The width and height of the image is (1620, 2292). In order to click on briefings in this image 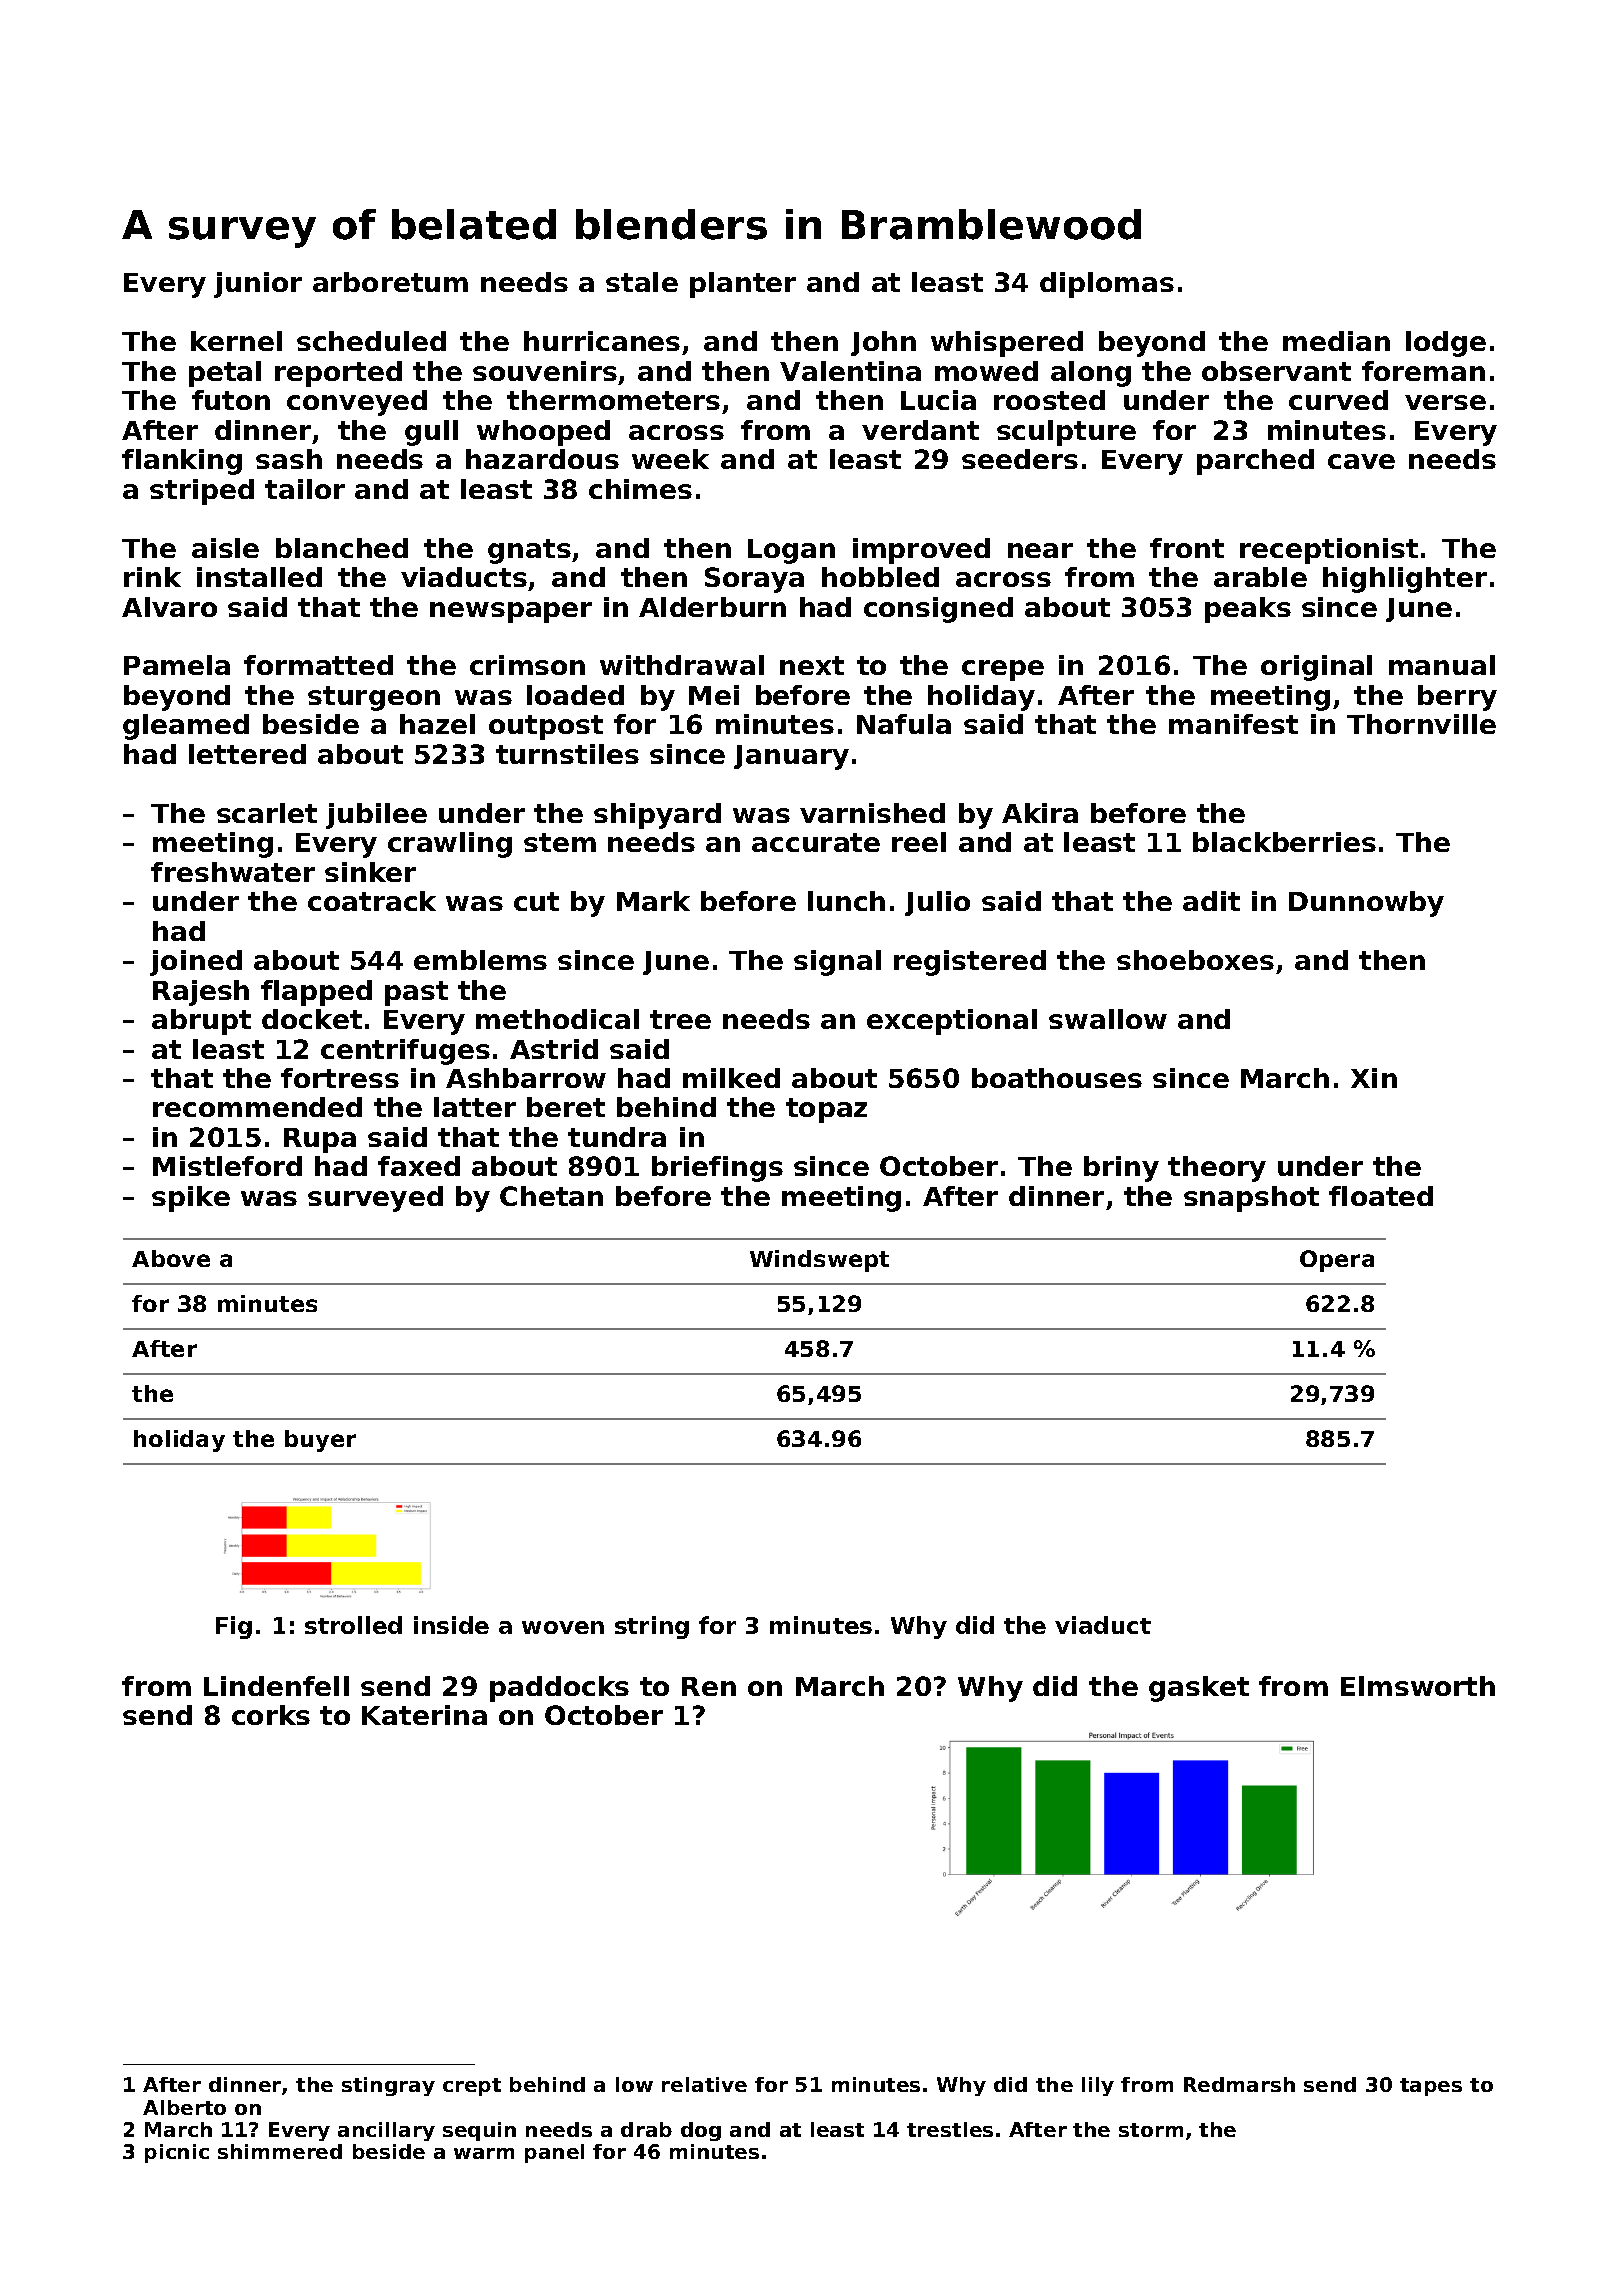, I will do `click(717, 1169)`.
